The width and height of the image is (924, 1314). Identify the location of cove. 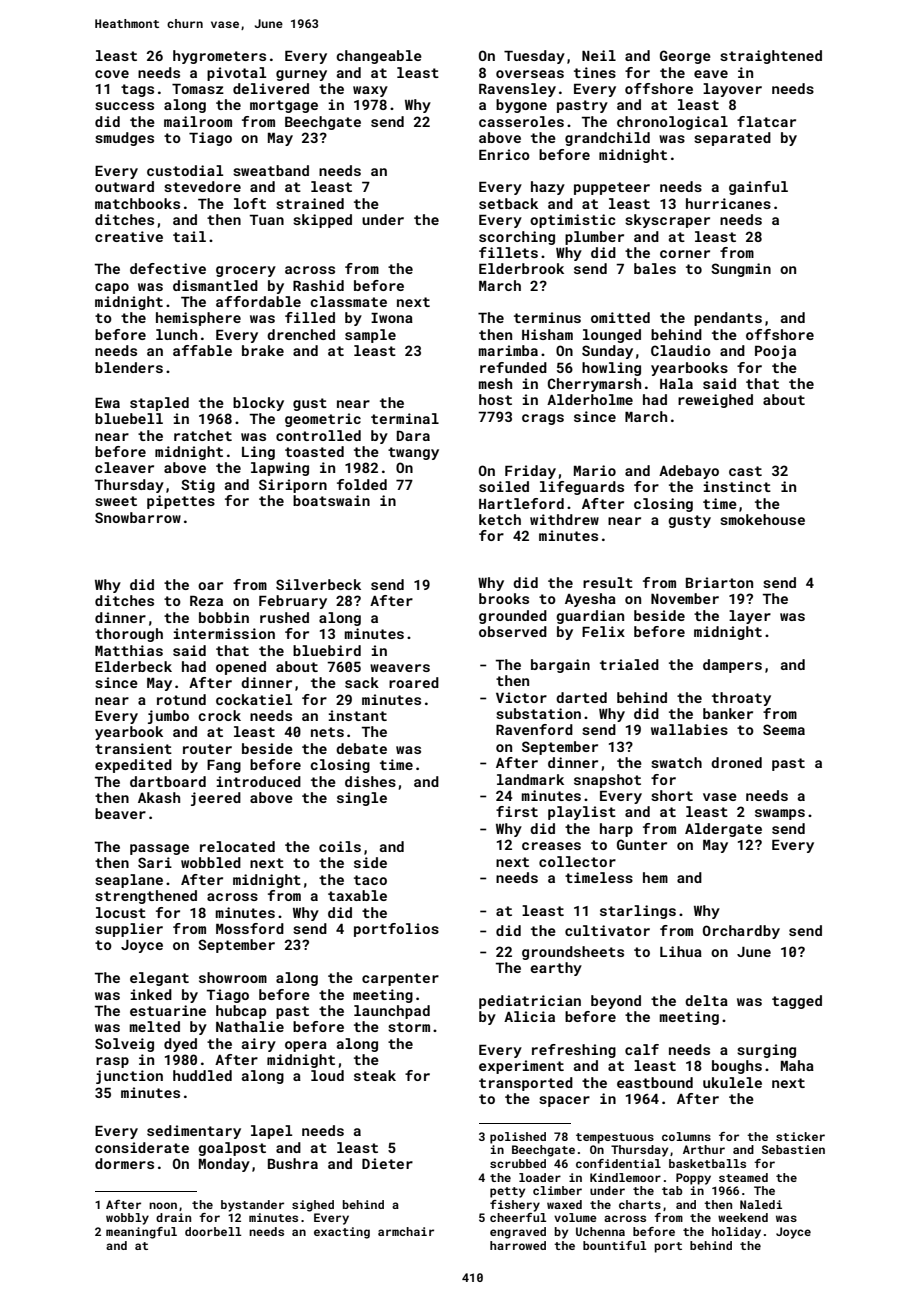
(112, 74).
